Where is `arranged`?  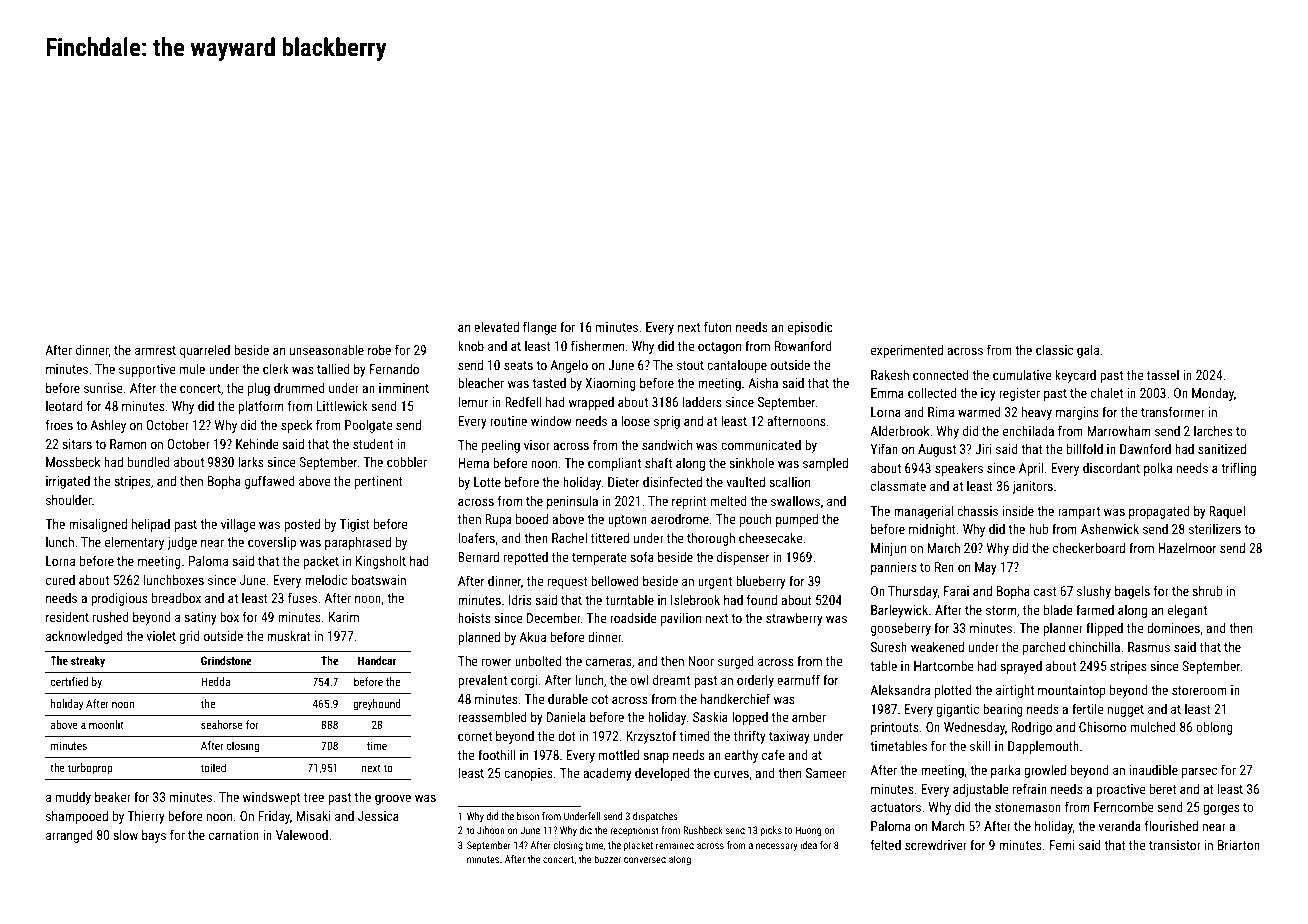 arranged is located at coordinates (69, 836).
